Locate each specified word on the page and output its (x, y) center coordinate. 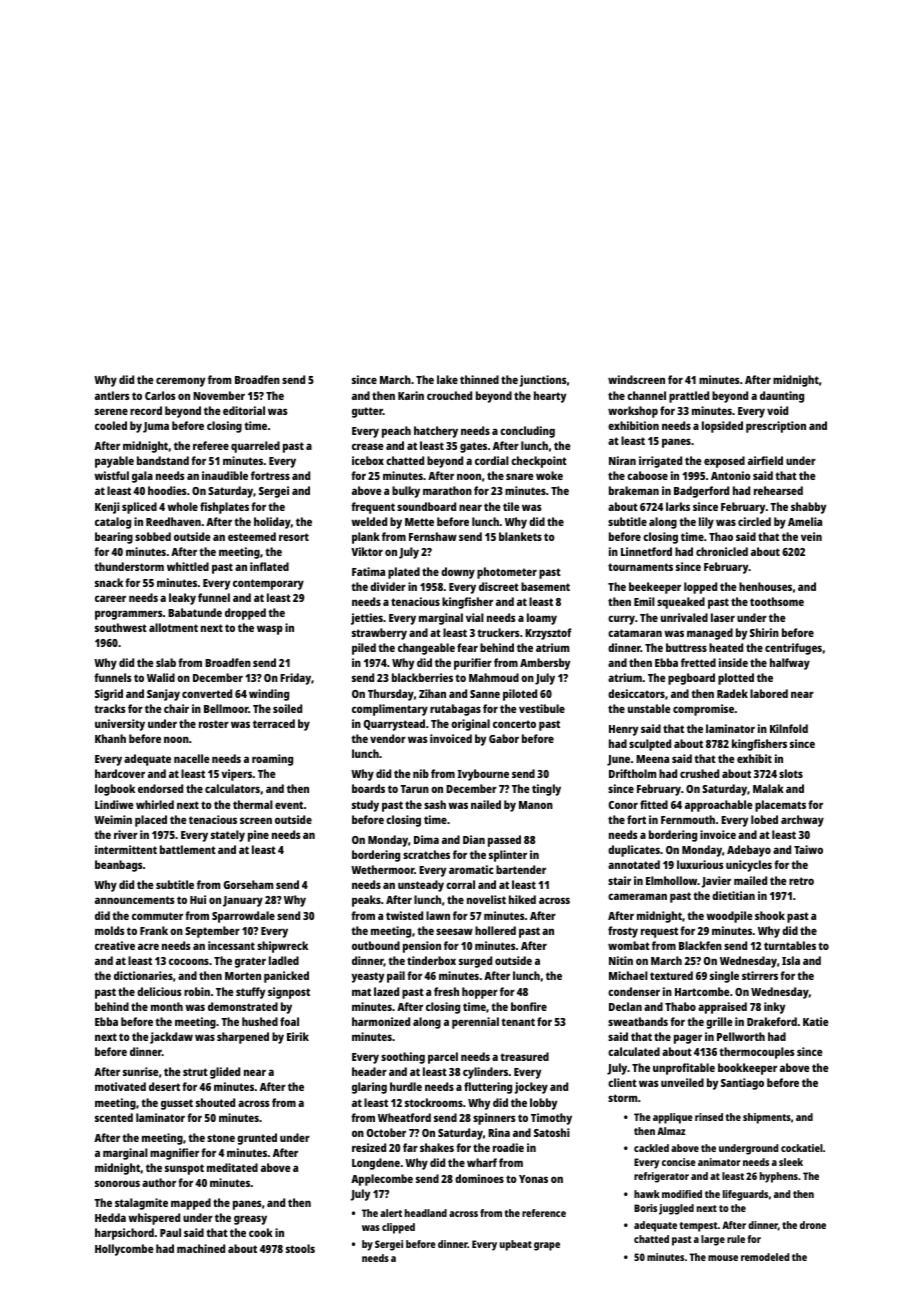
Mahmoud (494, 677)
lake (447, 379)
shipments (767, 1118)
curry (621, 620)
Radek (732, 693)
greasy (250, 1220)
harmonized (381, 1021)
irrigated (660, 462)
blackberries (422, 677)
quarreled (255, 447)
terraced (274, 723)
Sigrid (109, 695)
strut (195, 1072)
